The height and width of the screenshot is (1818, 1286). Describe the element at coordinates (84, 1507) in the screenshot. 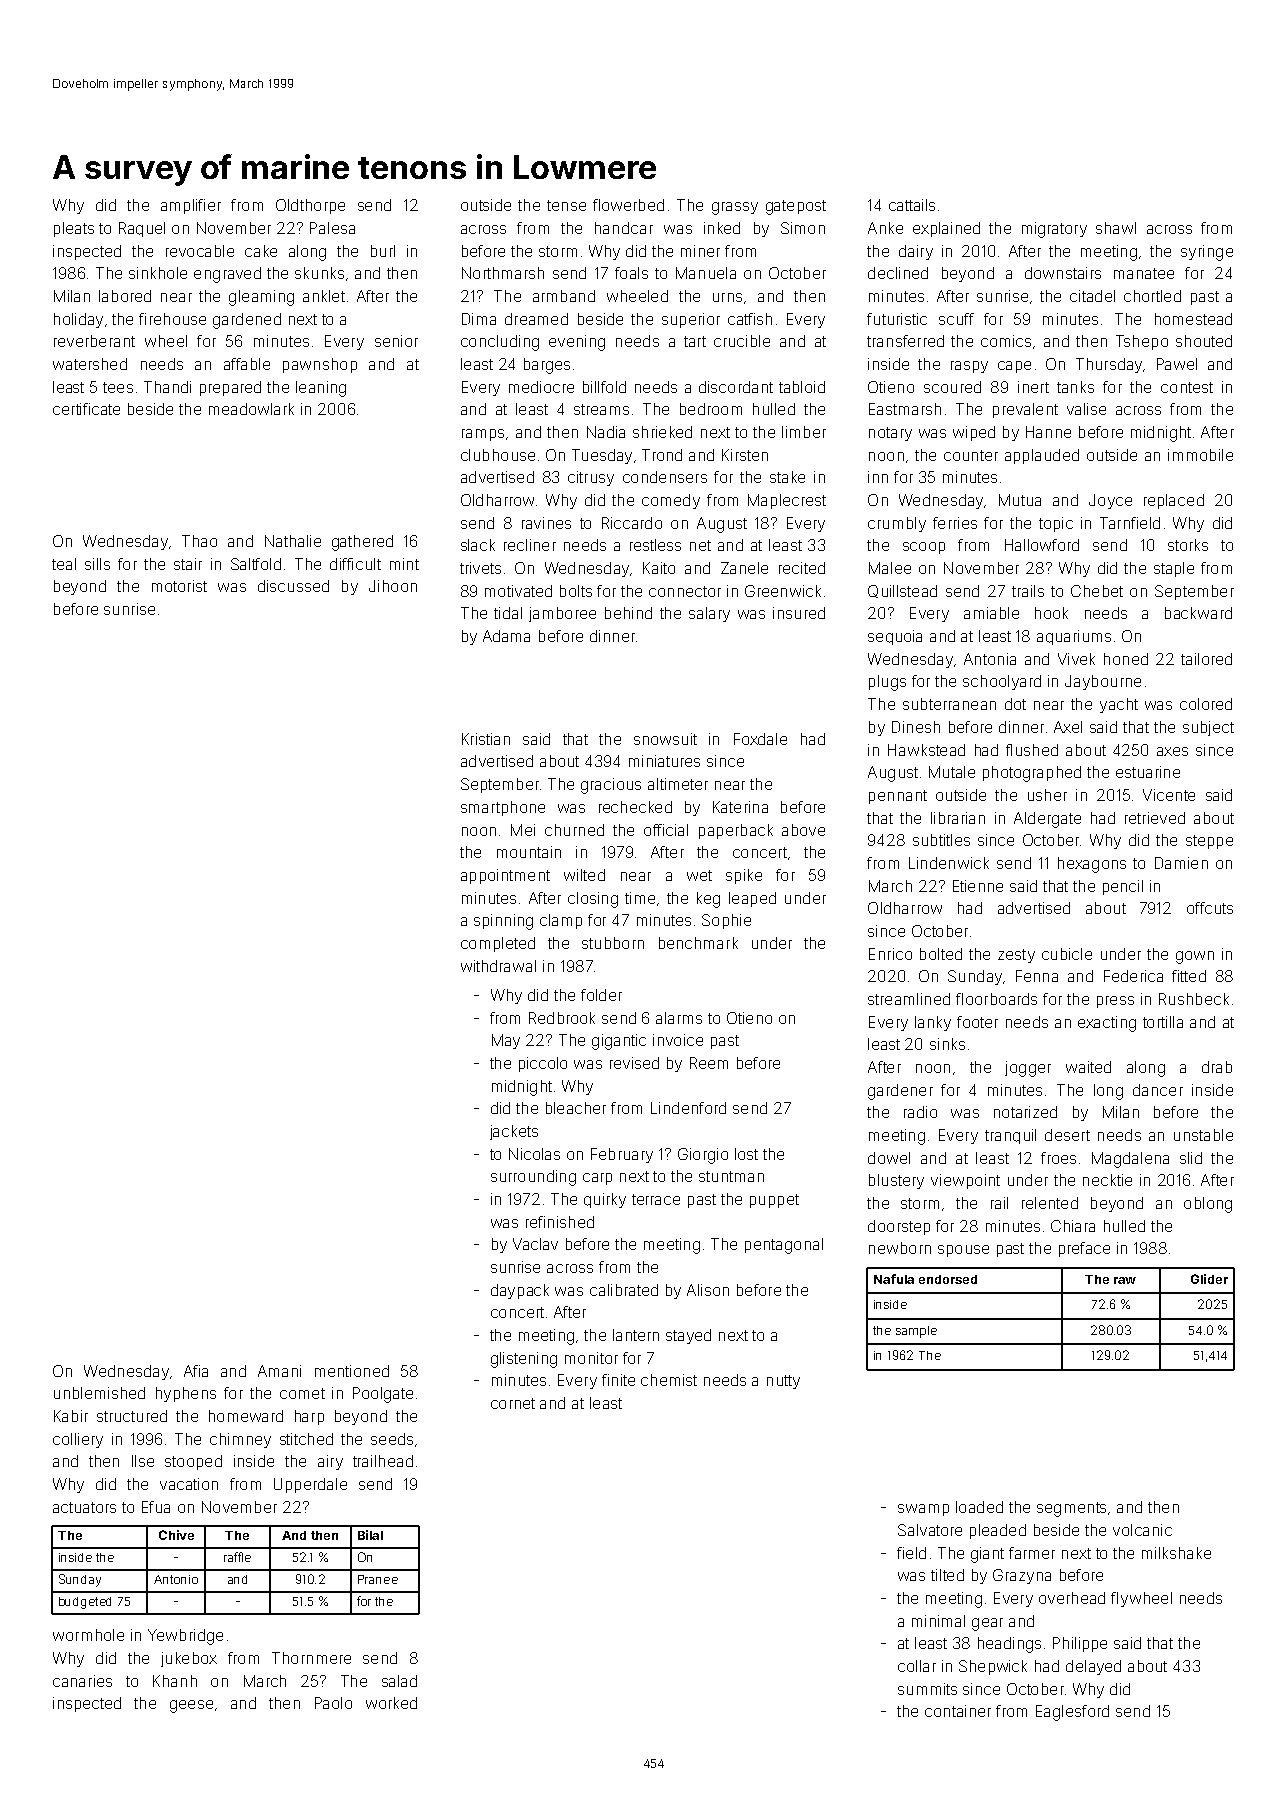

I see `actuators` at that location.
